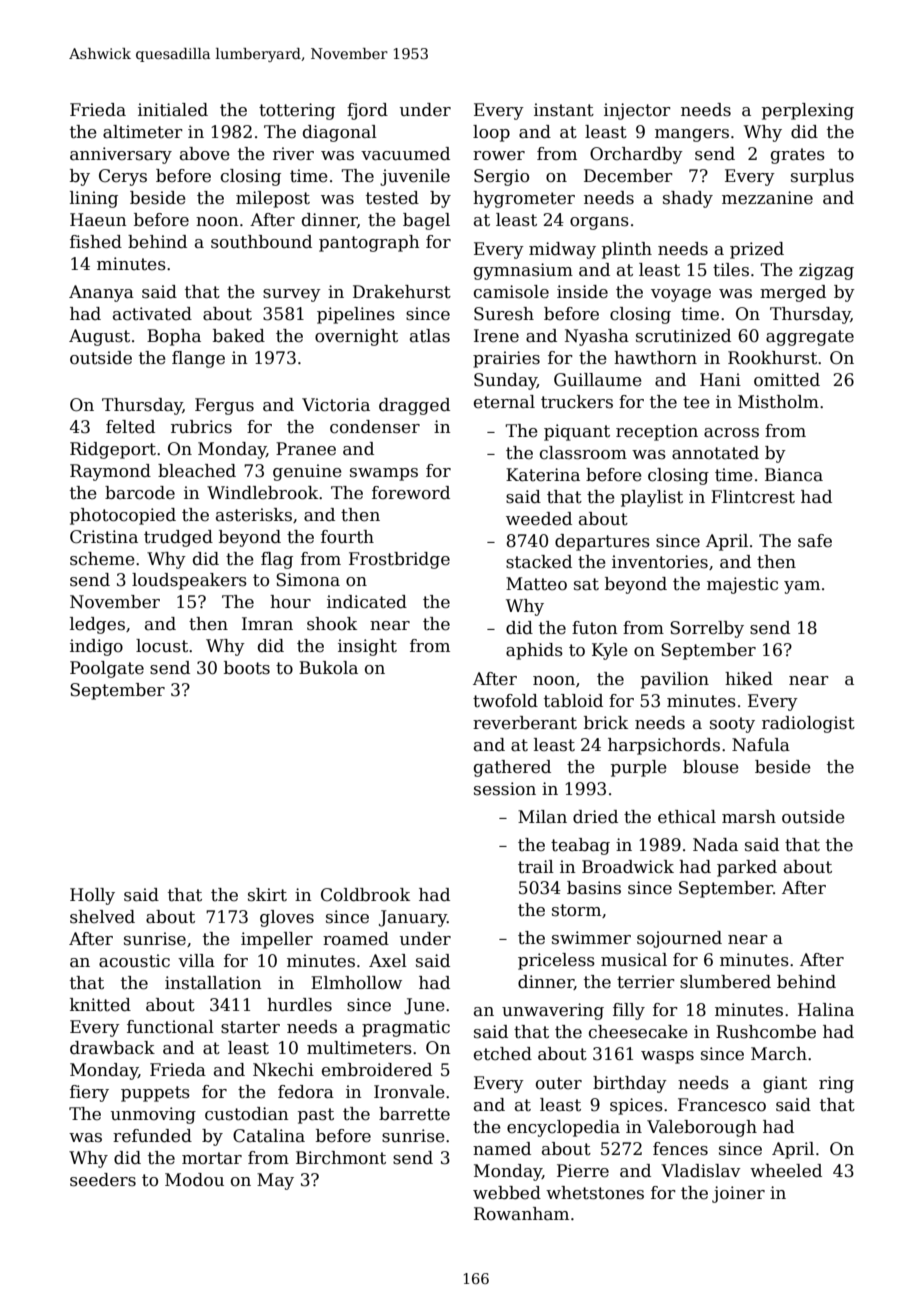  What do you see at coordinates (637, 111) in the screenshot?
I see `injector` at bounding box center [637, 111].
